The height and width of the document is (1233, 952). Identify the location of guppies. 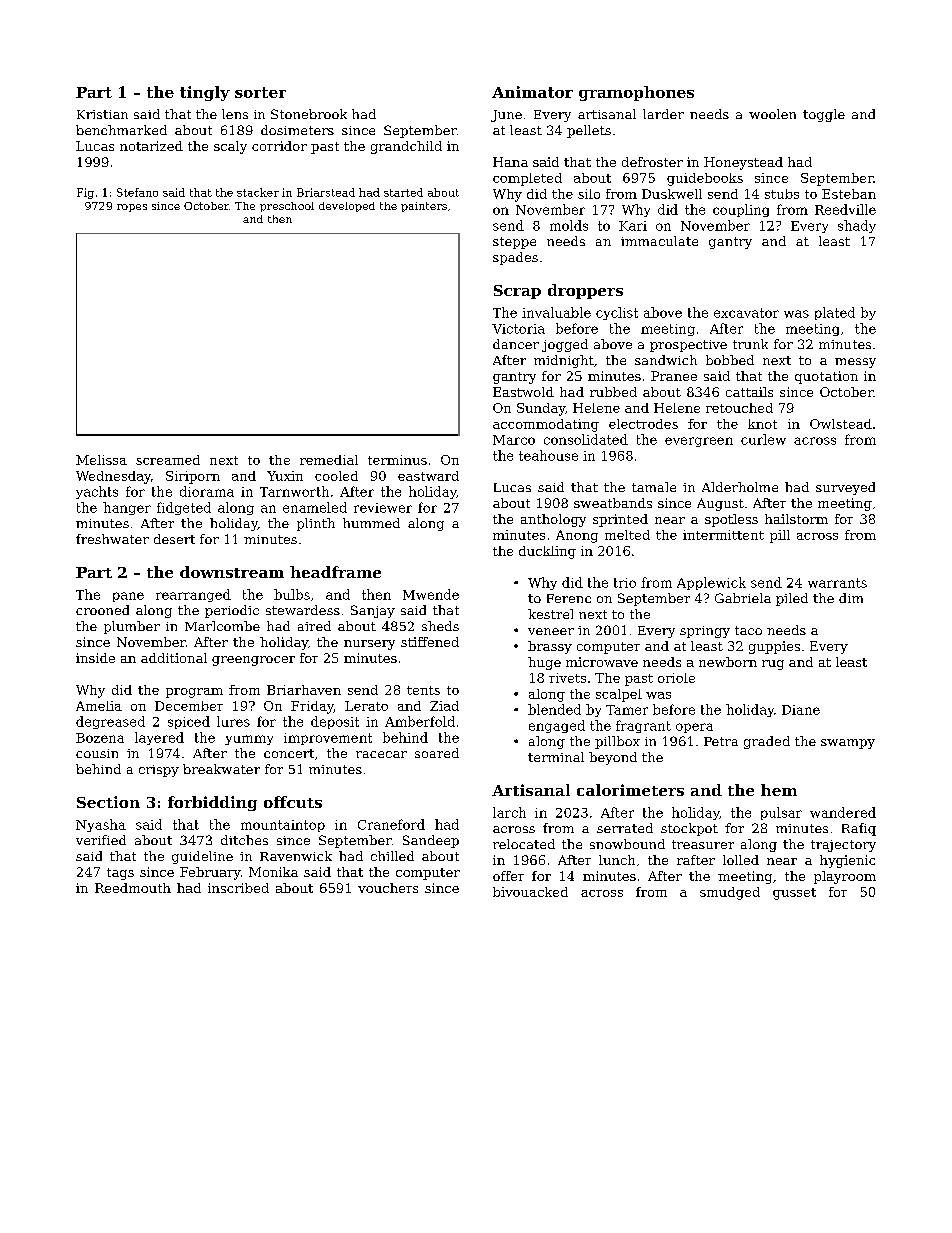
(774, 647).
